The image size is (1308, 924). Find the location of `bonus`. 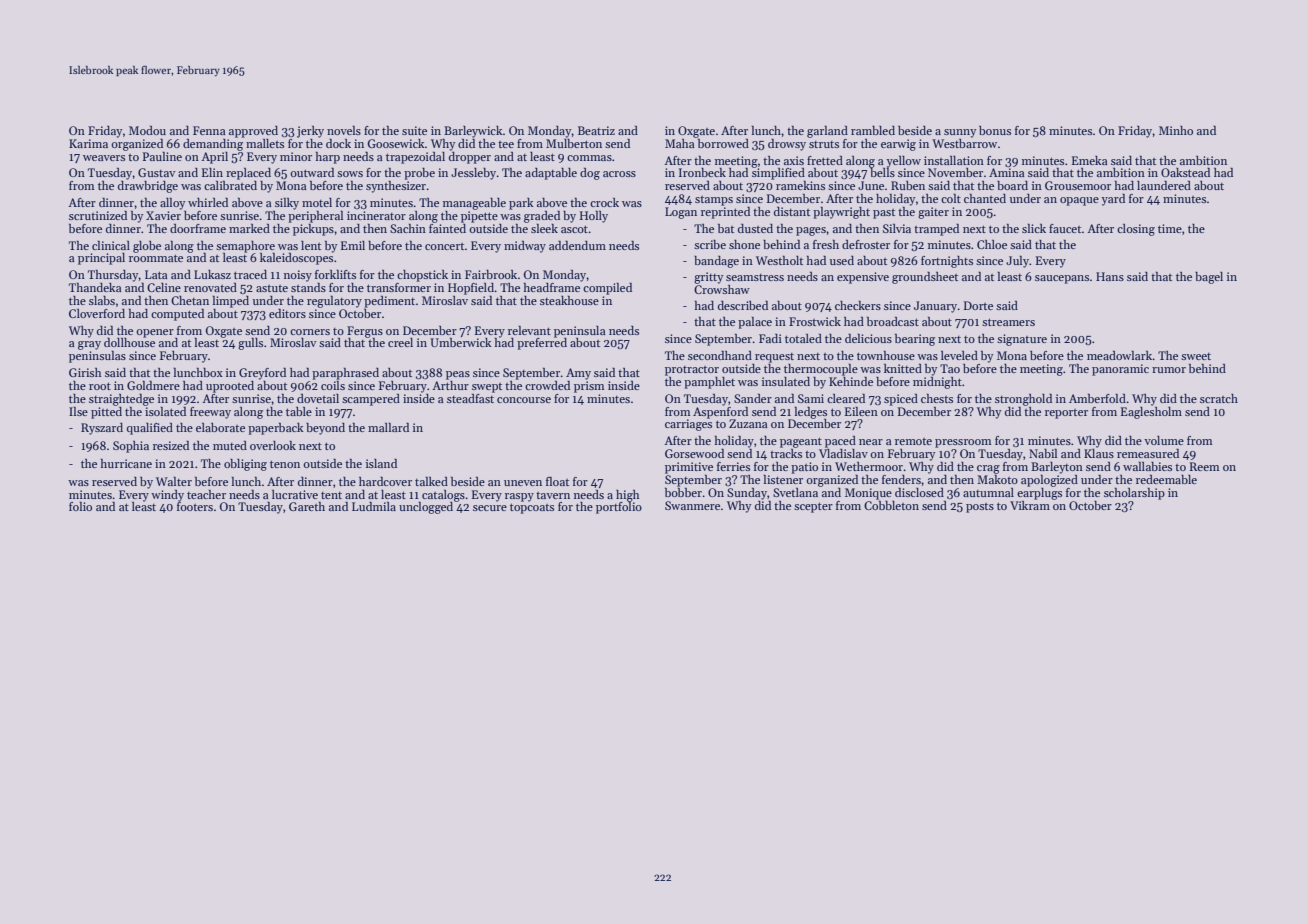

bonus is located at coordinates (995, 130).
